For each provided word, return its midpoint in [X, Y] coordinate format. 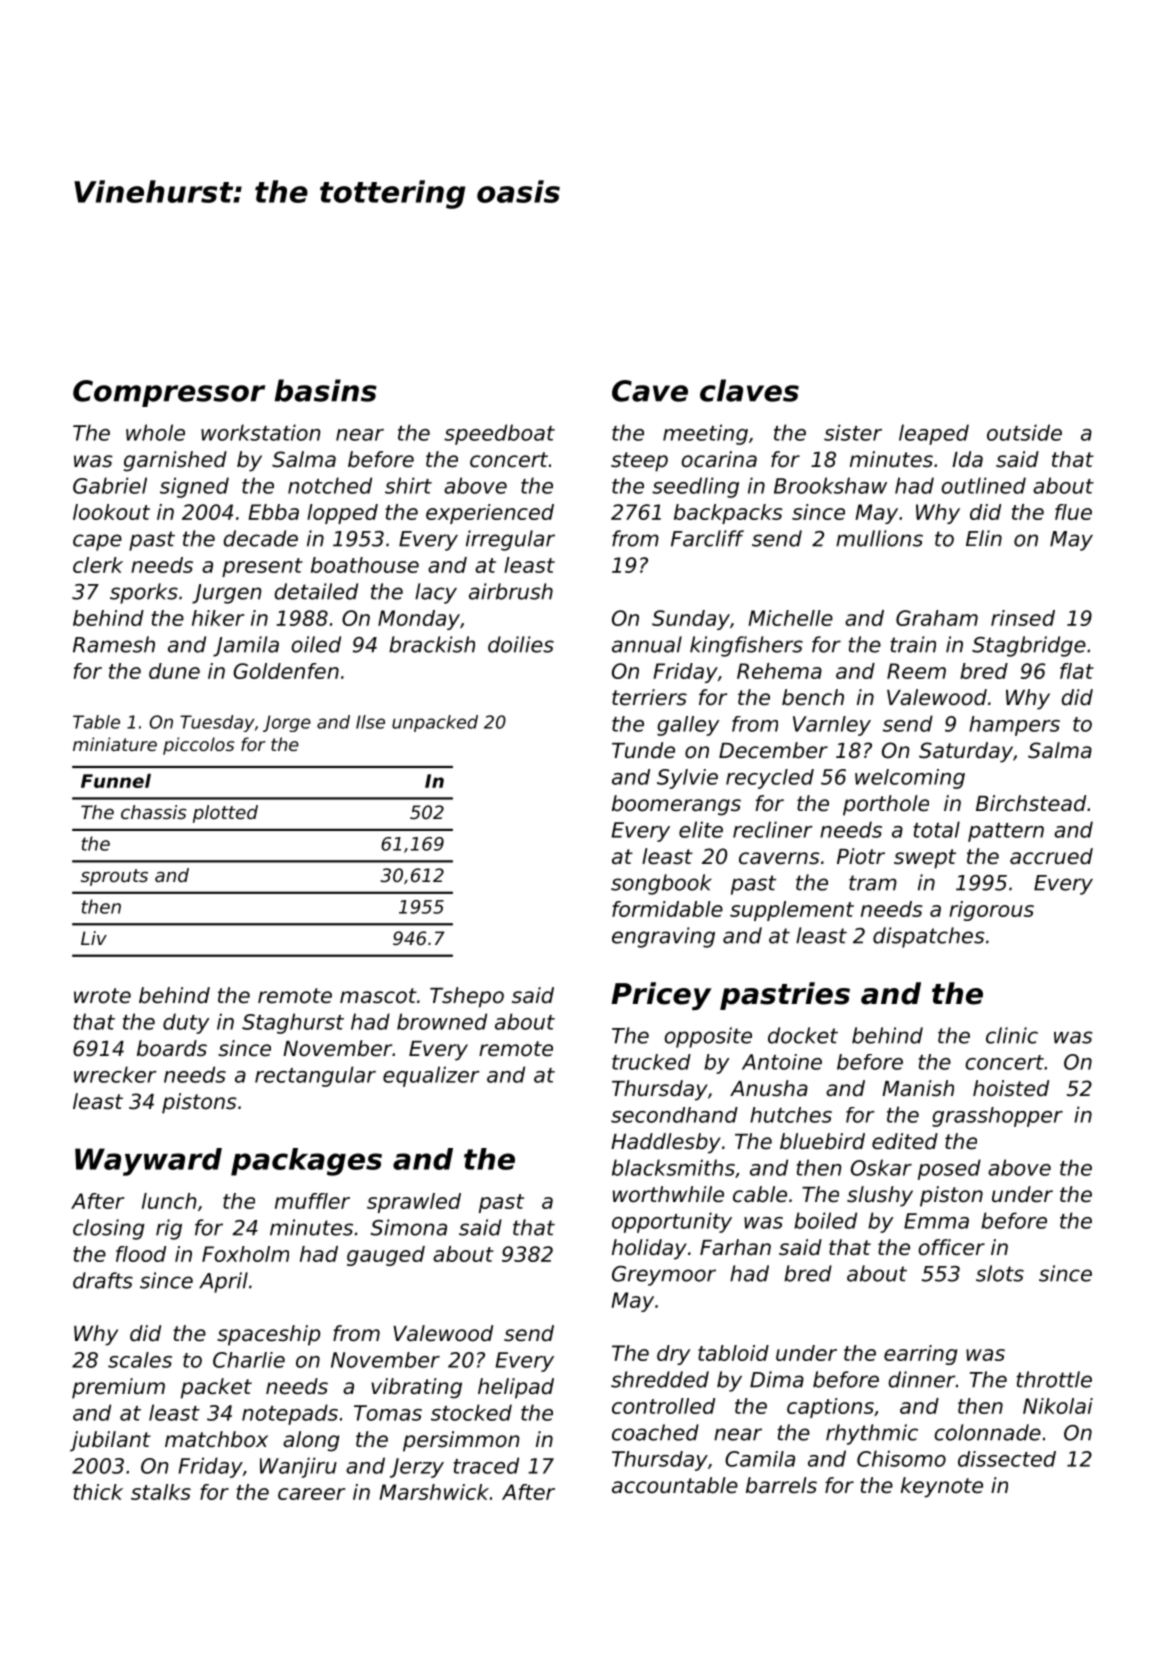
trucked [651, 1062]
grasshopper [997, 1117]
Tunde [643, 750]
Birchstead [1031, 803]
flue [1073, 512]
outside [1024, 432]
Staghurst [293, 1023]
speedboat [499, 434]
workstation [260, 432]
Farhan [735, 1247]
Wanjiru [298, 1467]
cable [760, 1194]
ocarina [719, 459]
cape [97, 542]
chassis [154, 812]
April [223, 1282]
